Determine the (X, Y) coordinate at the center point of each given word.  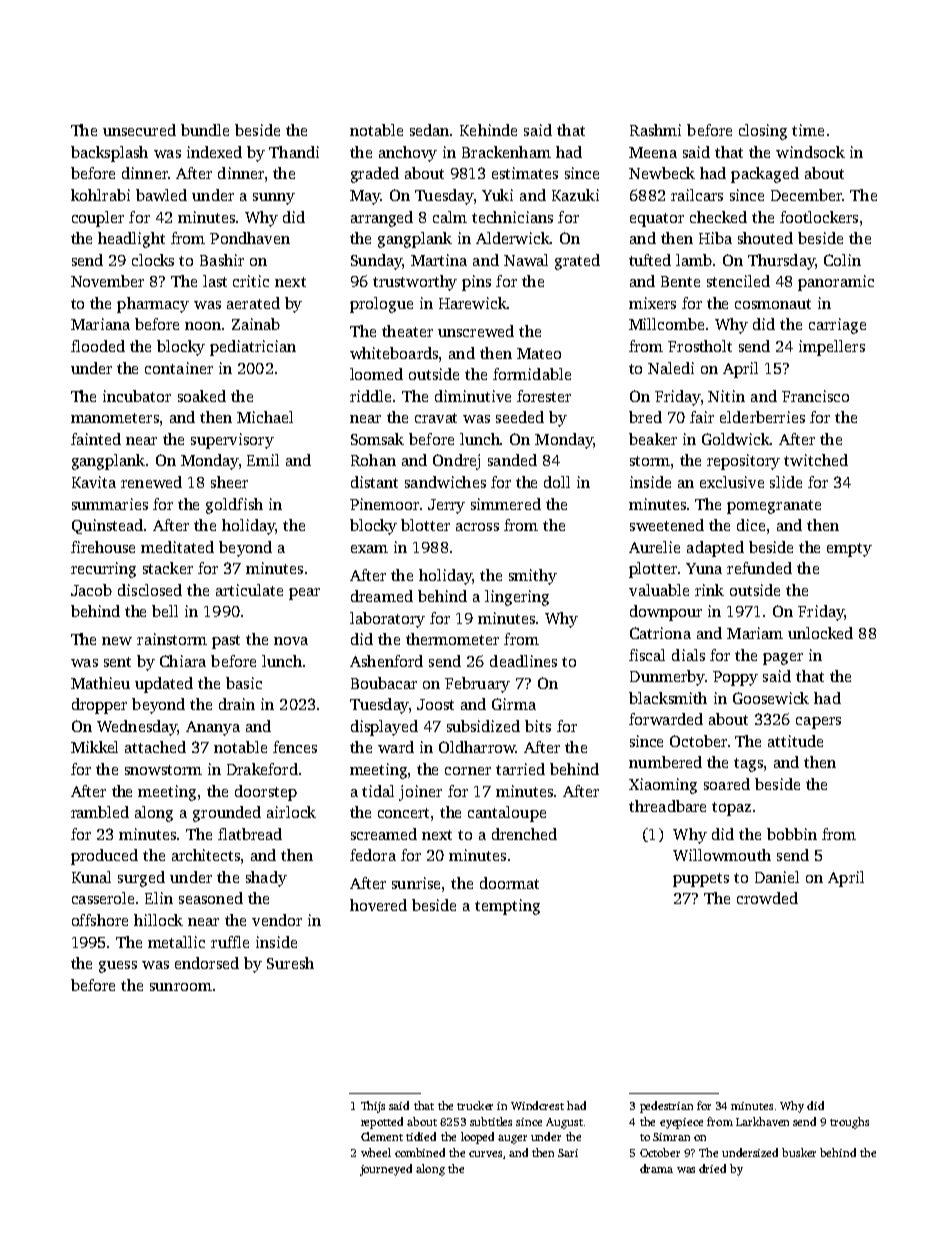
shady (266, 879)
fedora (373, 855)
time (808, 130)
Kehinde (488, 130)
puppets (701, 880)
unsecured (139, 130)
